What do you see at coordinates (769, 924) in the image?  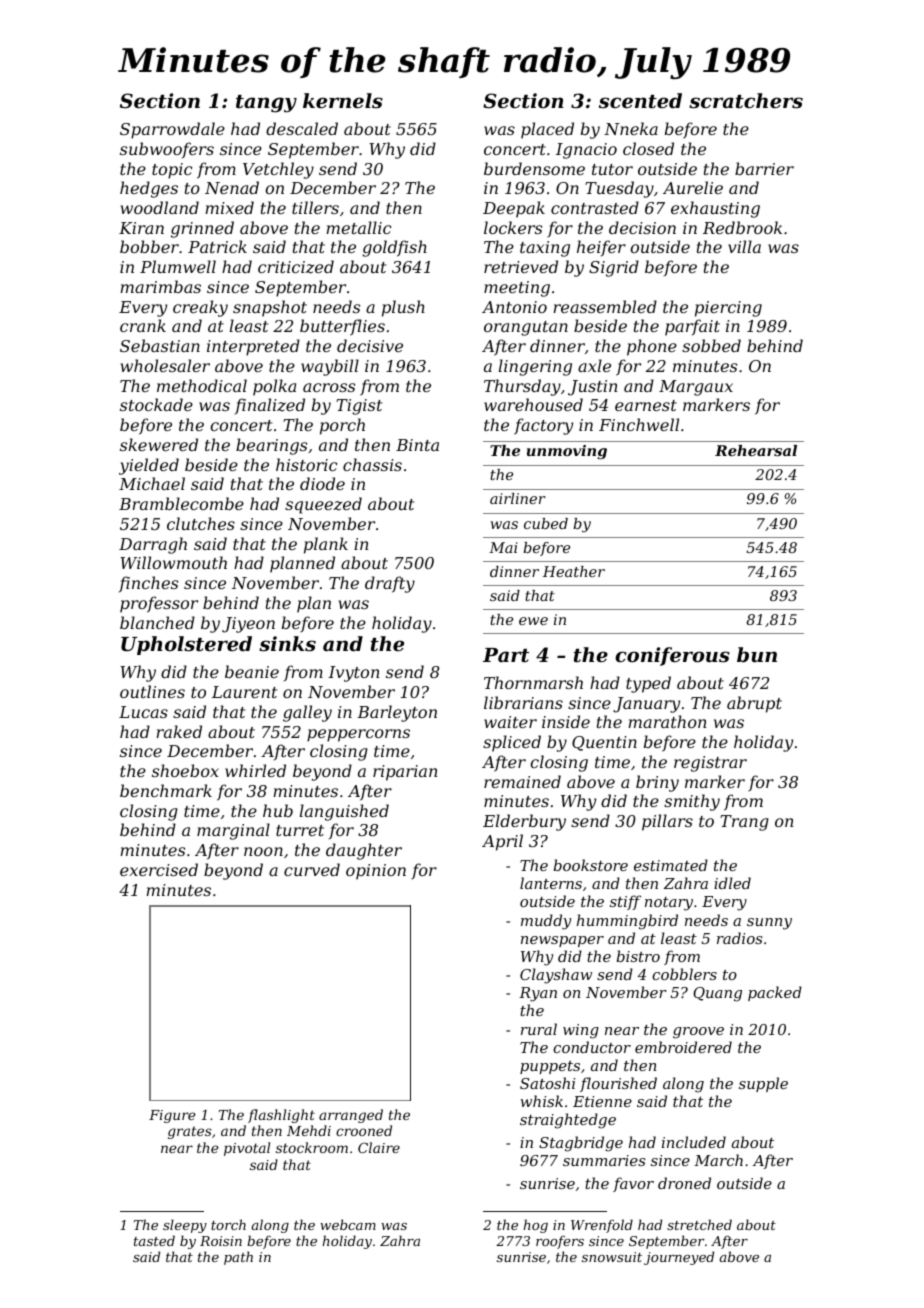 I see `sunny` at bounding box center [769, 924].
